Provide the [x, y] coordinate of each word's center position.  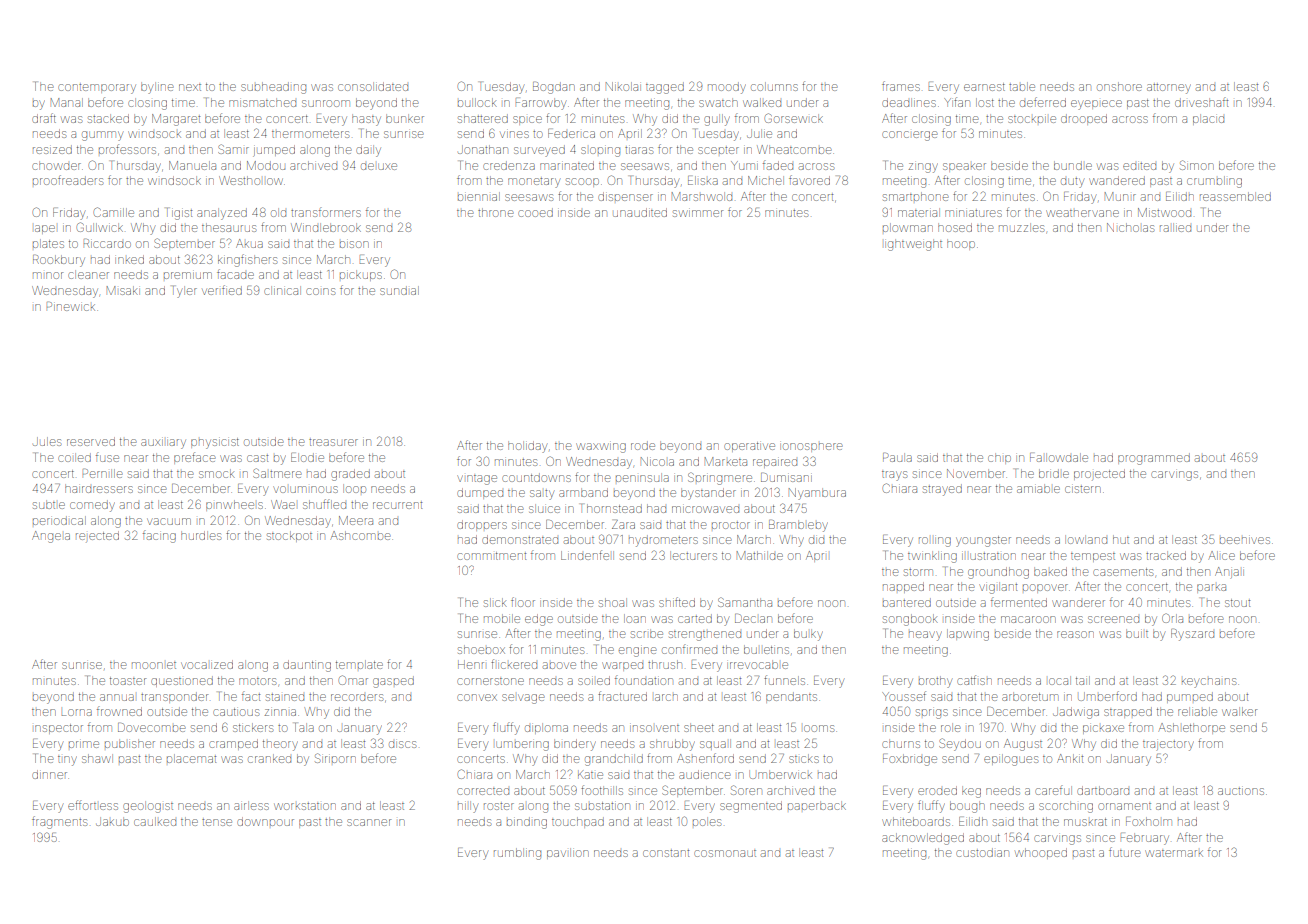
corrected [483, 791]
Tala [304, 727]
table [1022, 86]
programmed [1154, 459]
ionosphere [811, 447]
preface [194, 458]
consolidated [373, 86]
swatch [718, 102]
